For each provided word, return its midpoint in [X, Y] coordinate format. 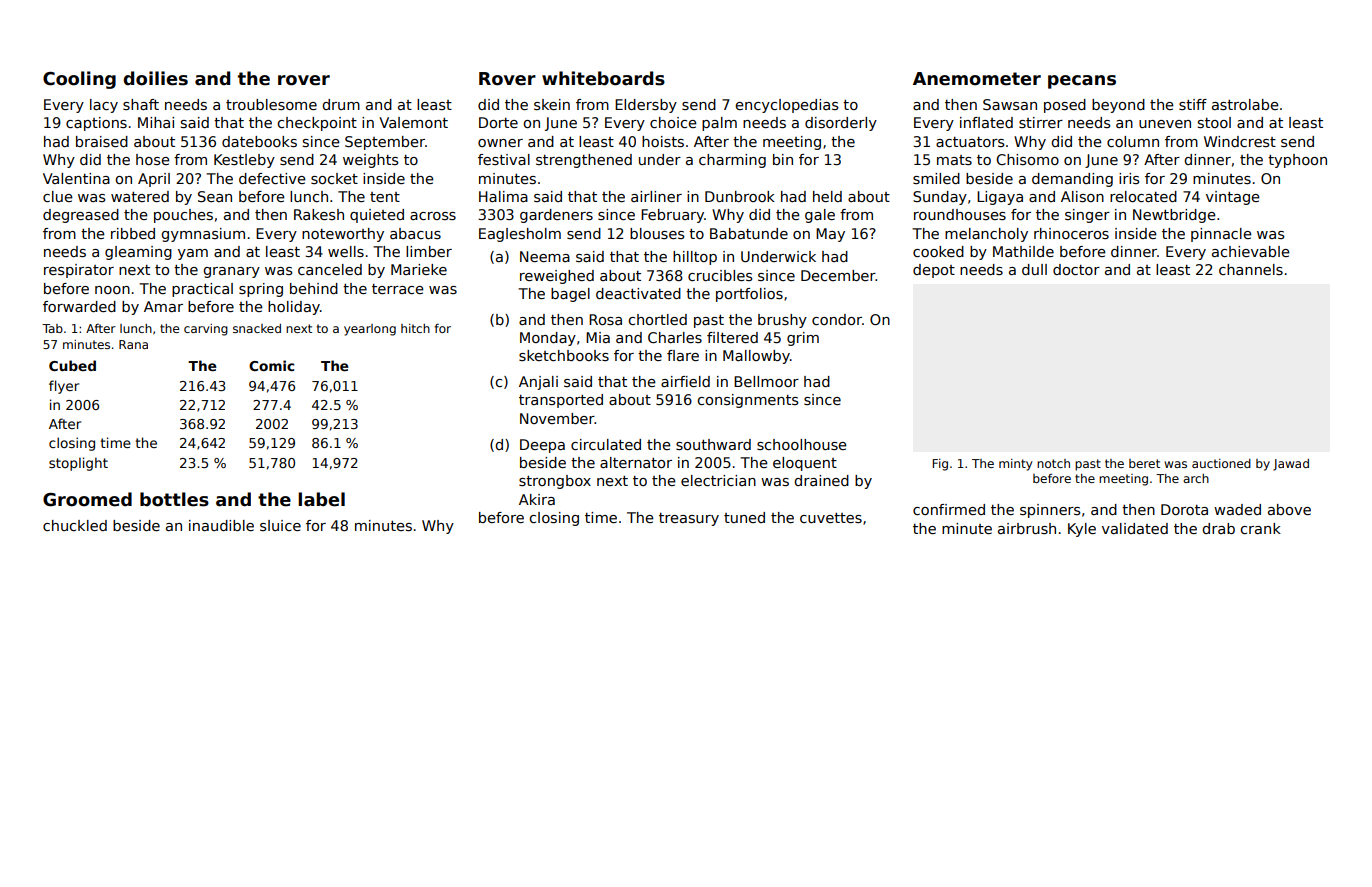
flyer [64, 387]
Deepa [542, 446]
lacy [104, 106]
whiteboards [603, 78]
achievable [1251, 251]
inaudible [221, 525]
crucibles [720, 275]
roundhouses [960, 214]
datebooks [259, 141]
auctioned [1221, 463]
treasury [689, 519]
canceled [330, 269]
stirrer [1041, 122]
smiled [936, 178]
